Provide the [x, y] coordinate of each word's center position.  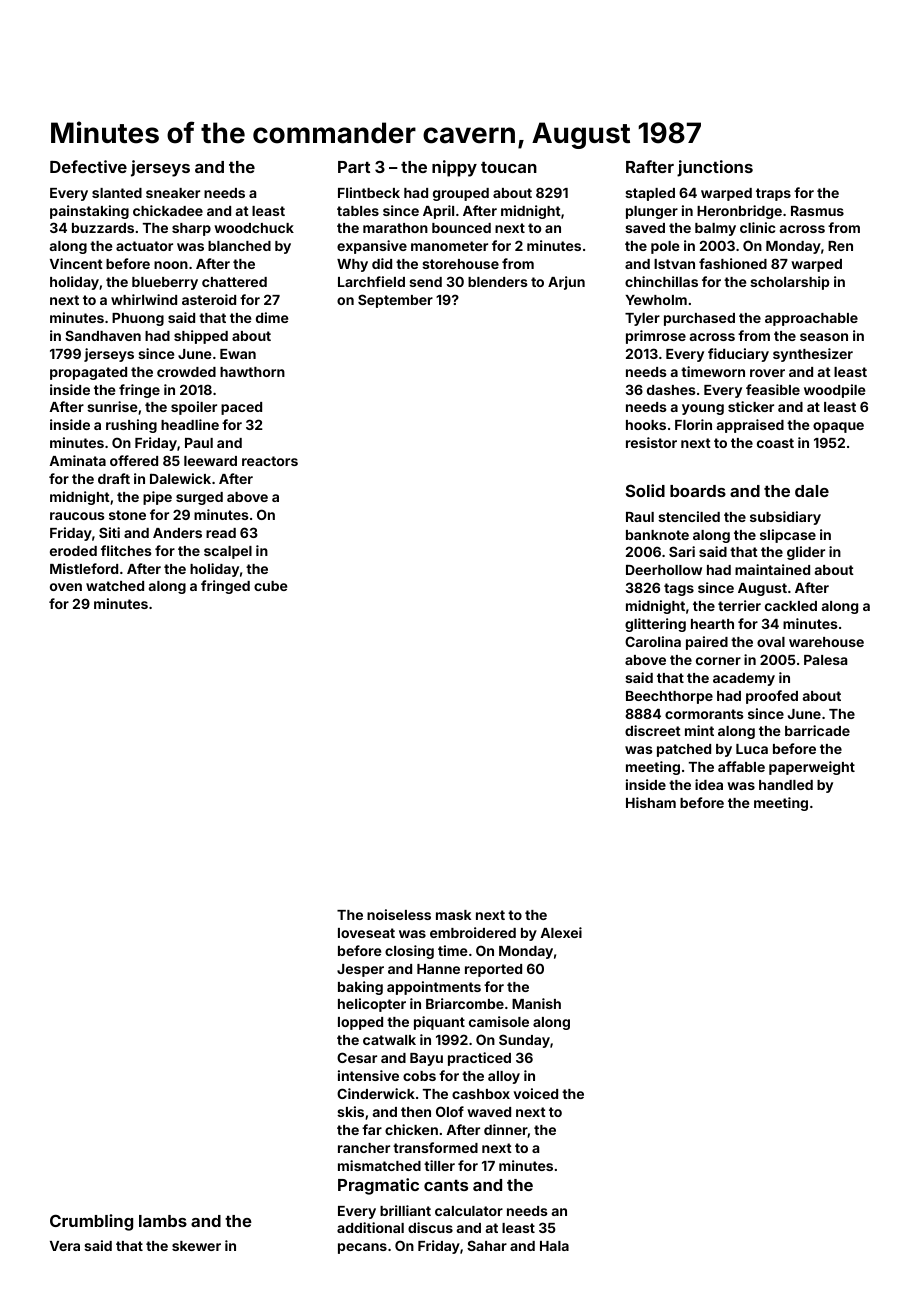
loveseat [366, 933]
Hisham [651, 802]
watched [115, 586]
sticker [751, 406]
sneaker [173, 193]
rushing [131, 426]
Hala [554, 1246]
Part [354, 167]
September [395, 301]
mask [453, 915]
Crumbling [91, 1222]
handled [786, 785]
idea [709, 784]
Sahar [487, 1245]
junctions [715, 168]
